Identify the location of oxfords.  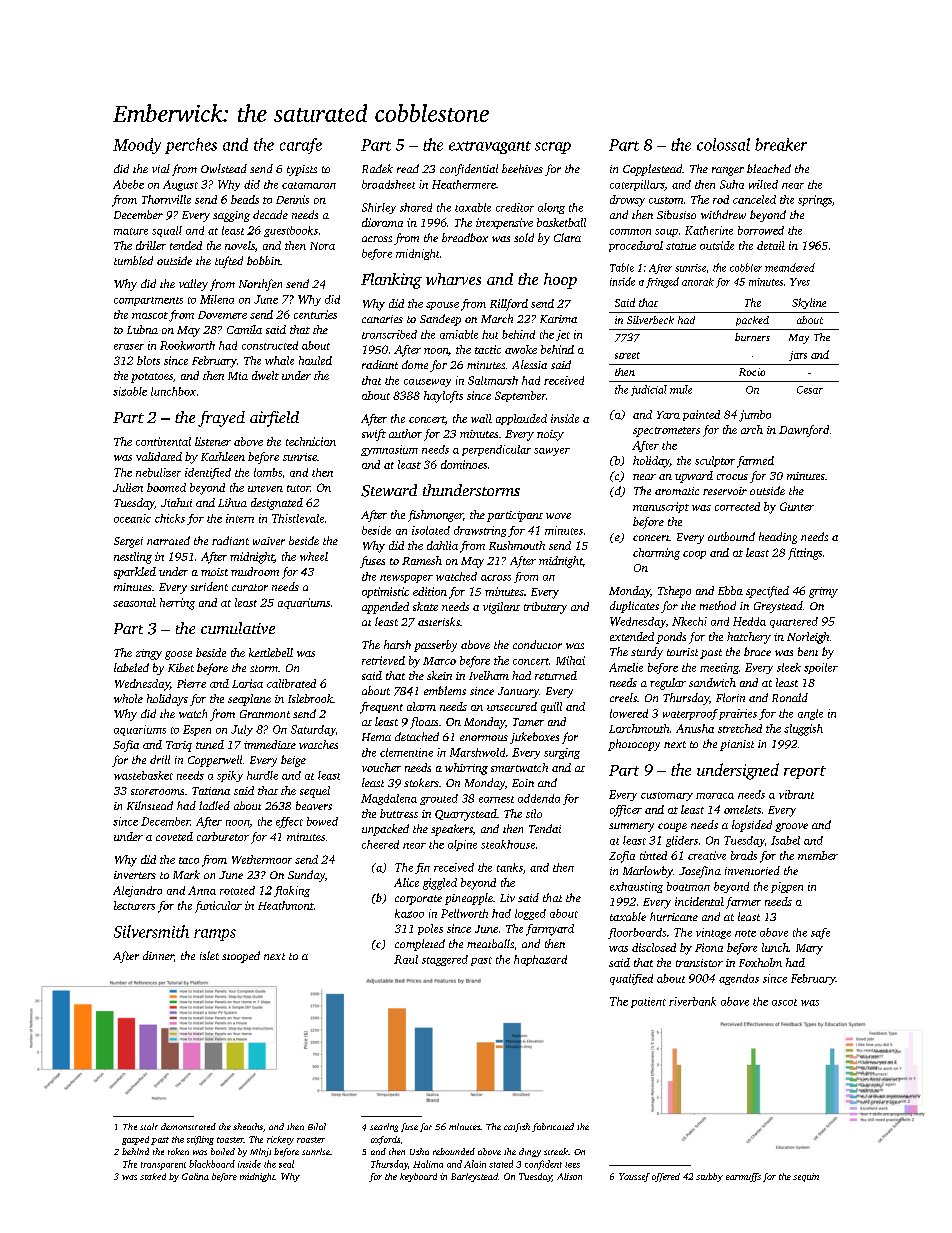
(385, 1140).
